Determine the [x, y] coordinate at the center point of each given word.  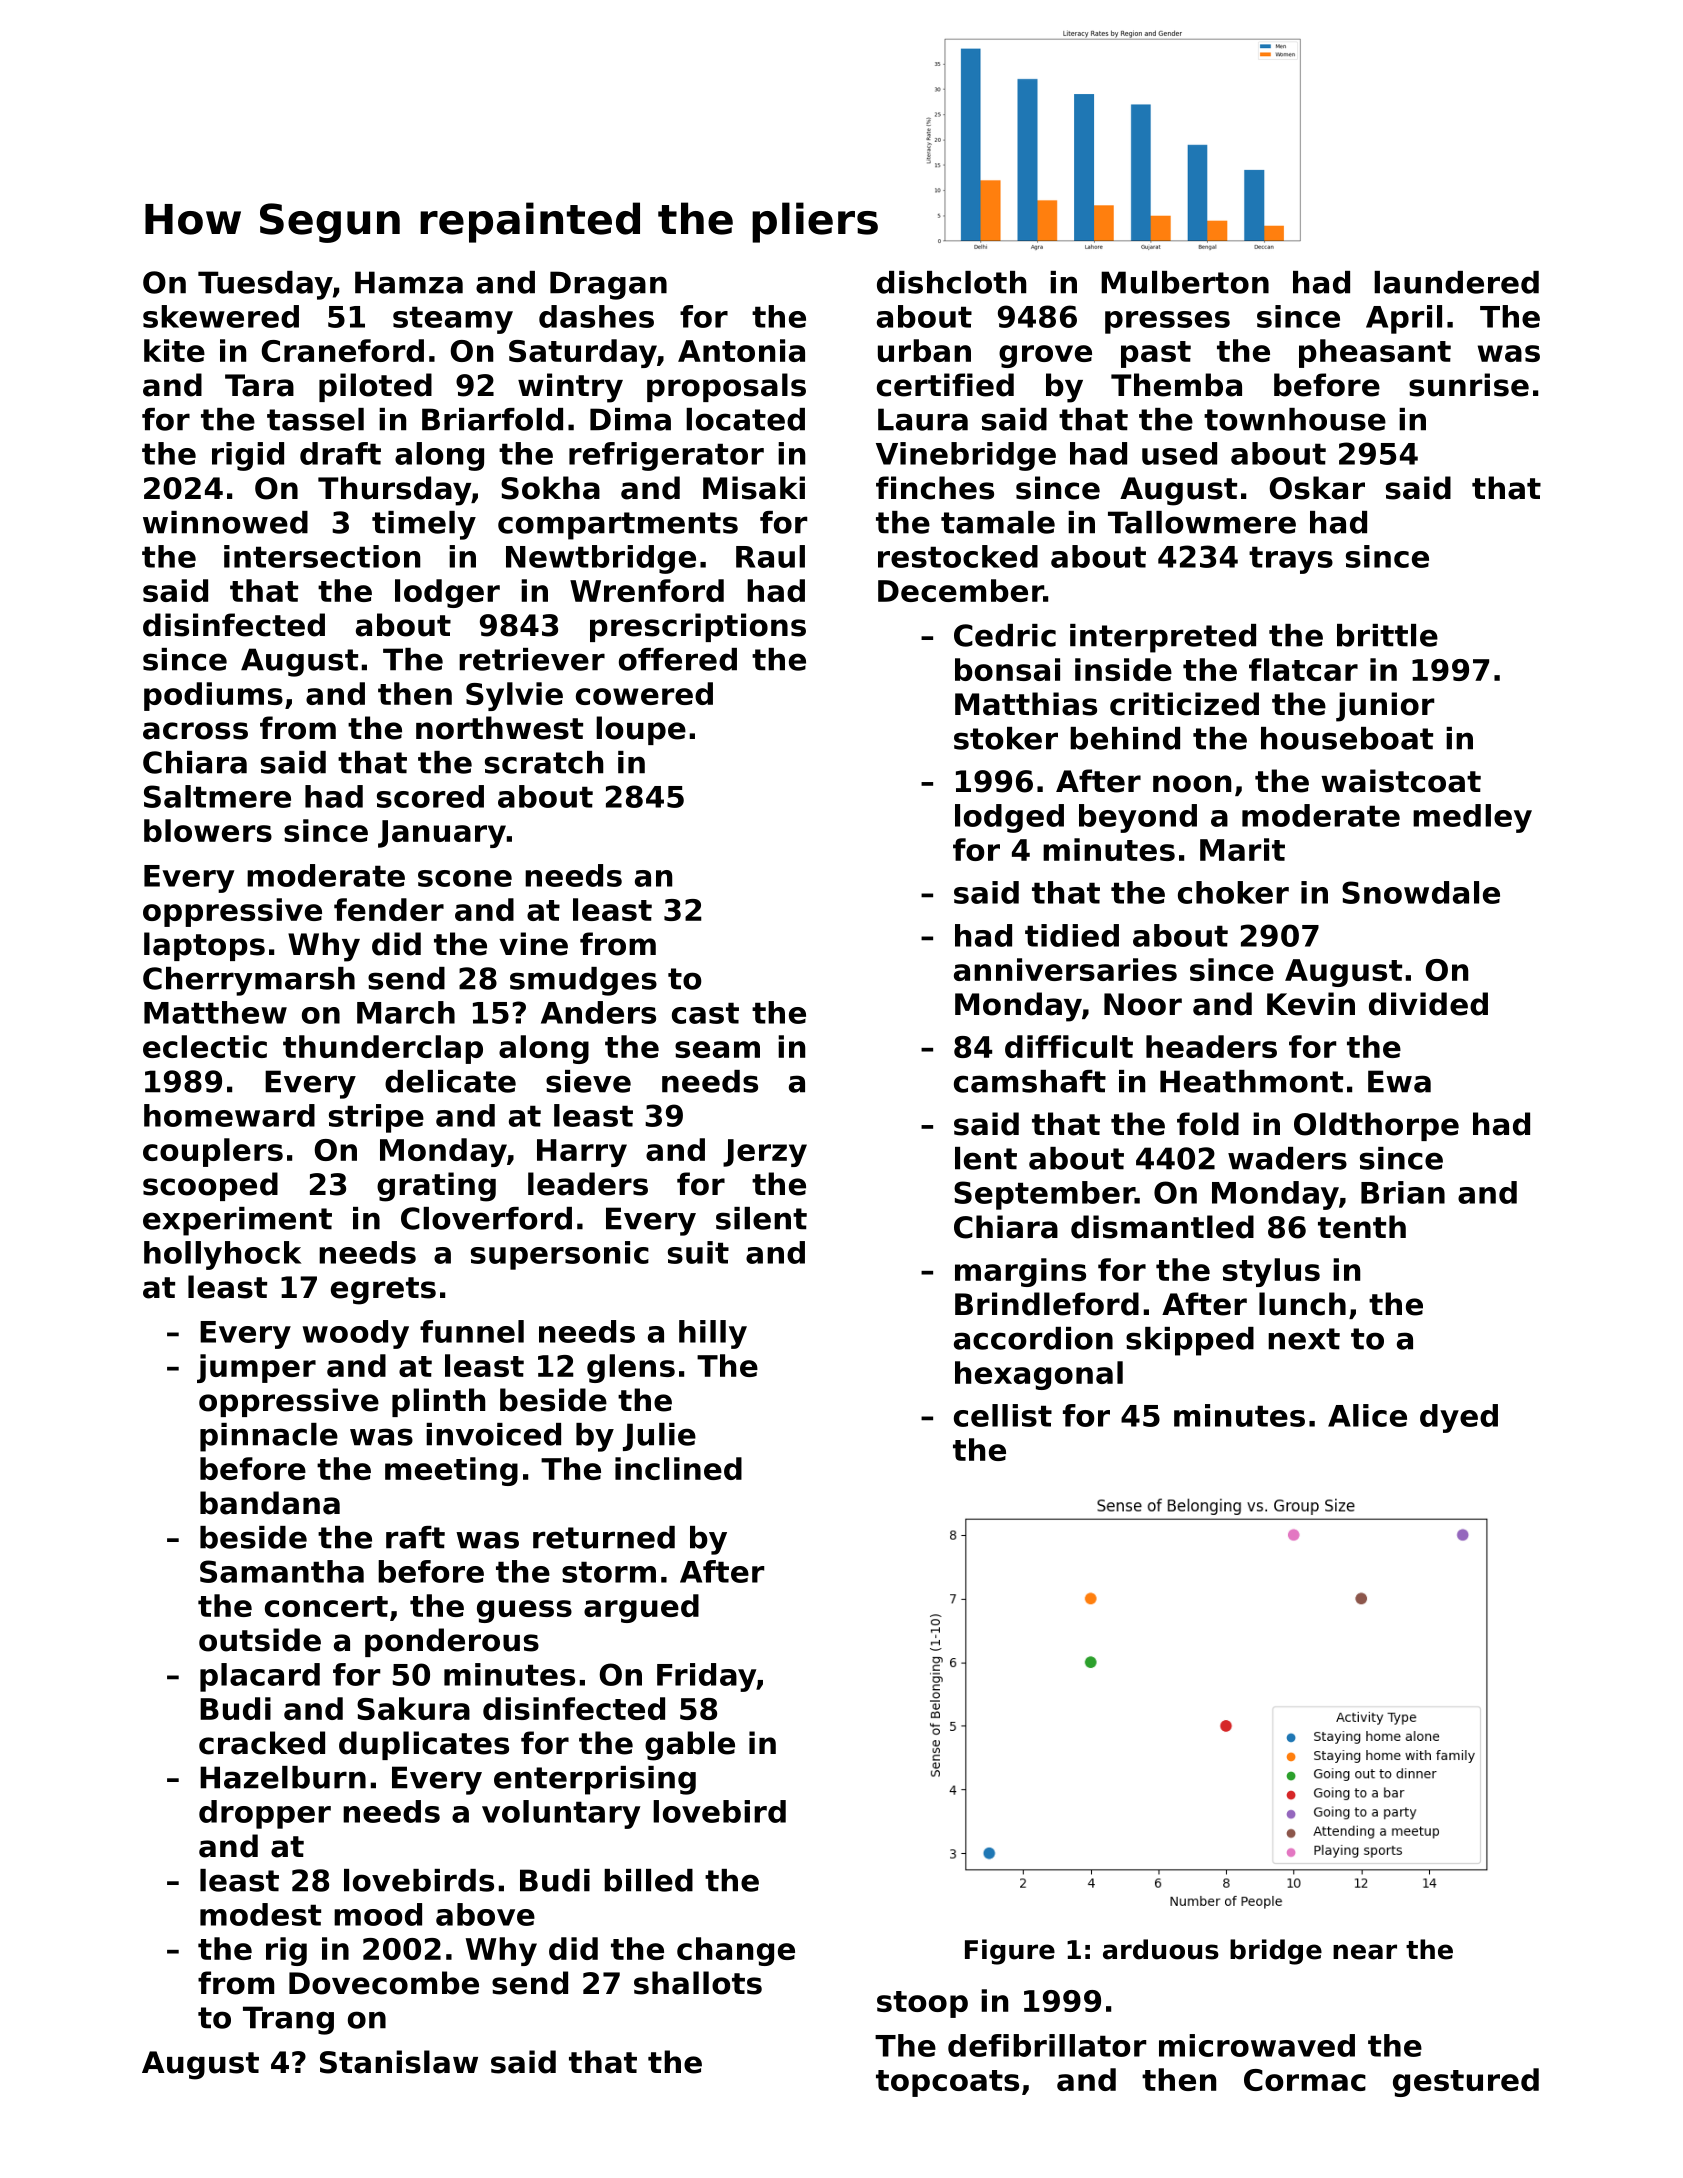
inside [1123, 669]
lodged [1009, 818]
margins [1020, 1272]
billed [648, 1880]
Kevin [1311, 1004]
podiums [213, 696]
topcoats [947, 2083]
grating [436, 1187]
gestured [1466, 2082]
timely [424, 525]
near [1365, 1952]
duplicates [424, 1745]
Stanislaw [399, 2062]
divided [1428, 1004]
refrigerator [666, 456]
